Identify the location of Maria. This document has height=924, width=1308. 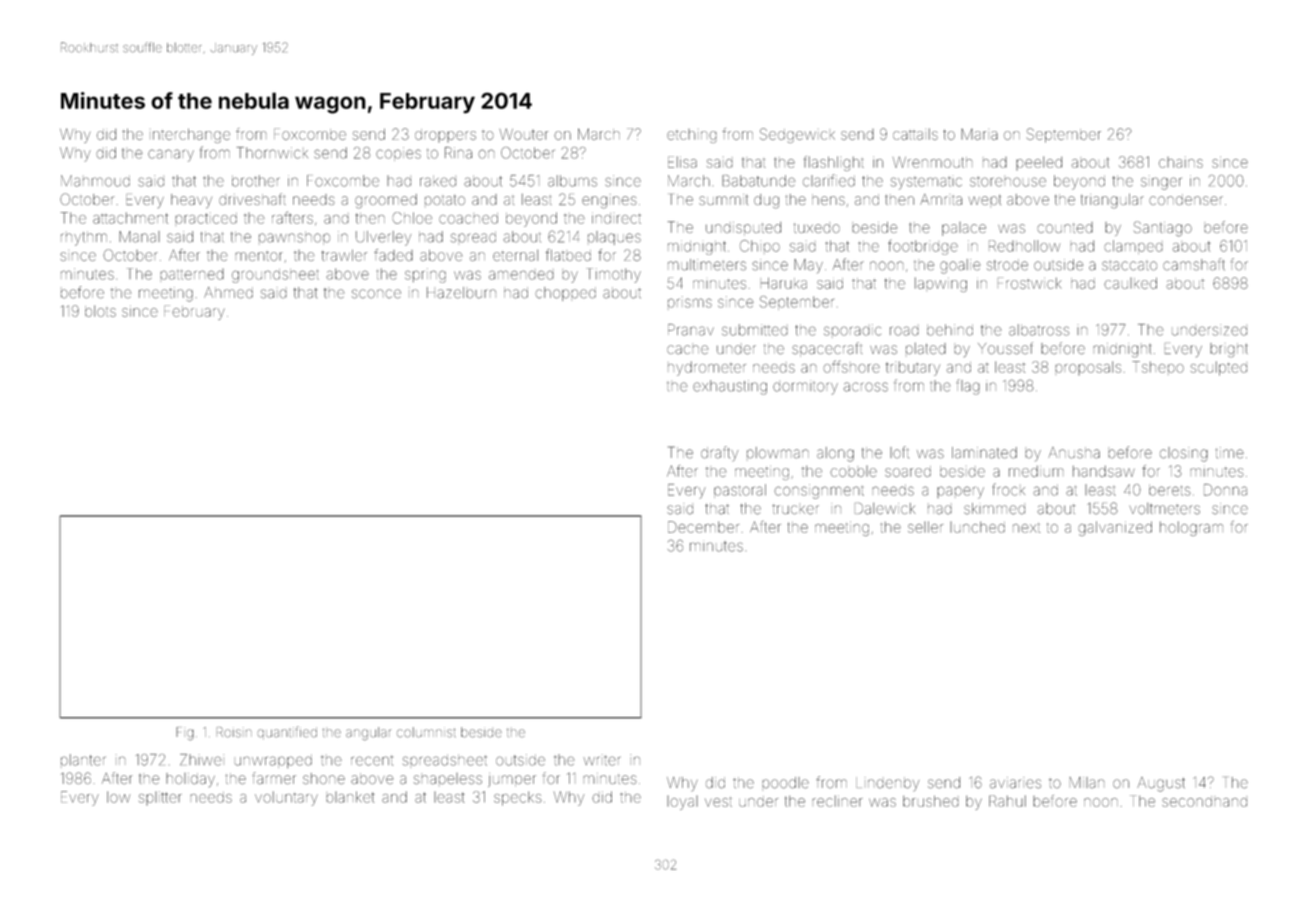
(979, 134).
